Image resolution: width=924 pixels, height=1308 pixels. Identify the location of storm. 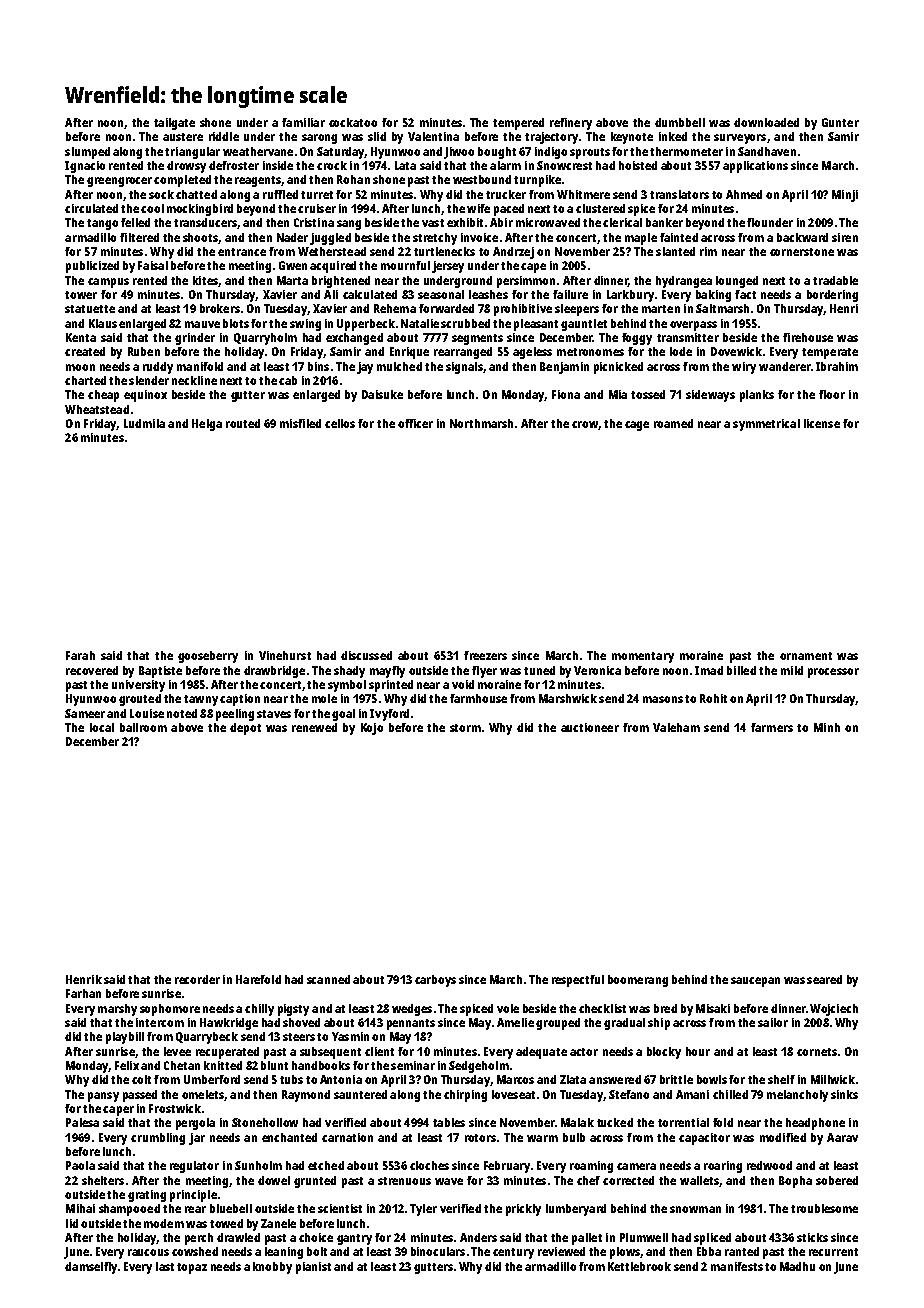
(465, 728).
